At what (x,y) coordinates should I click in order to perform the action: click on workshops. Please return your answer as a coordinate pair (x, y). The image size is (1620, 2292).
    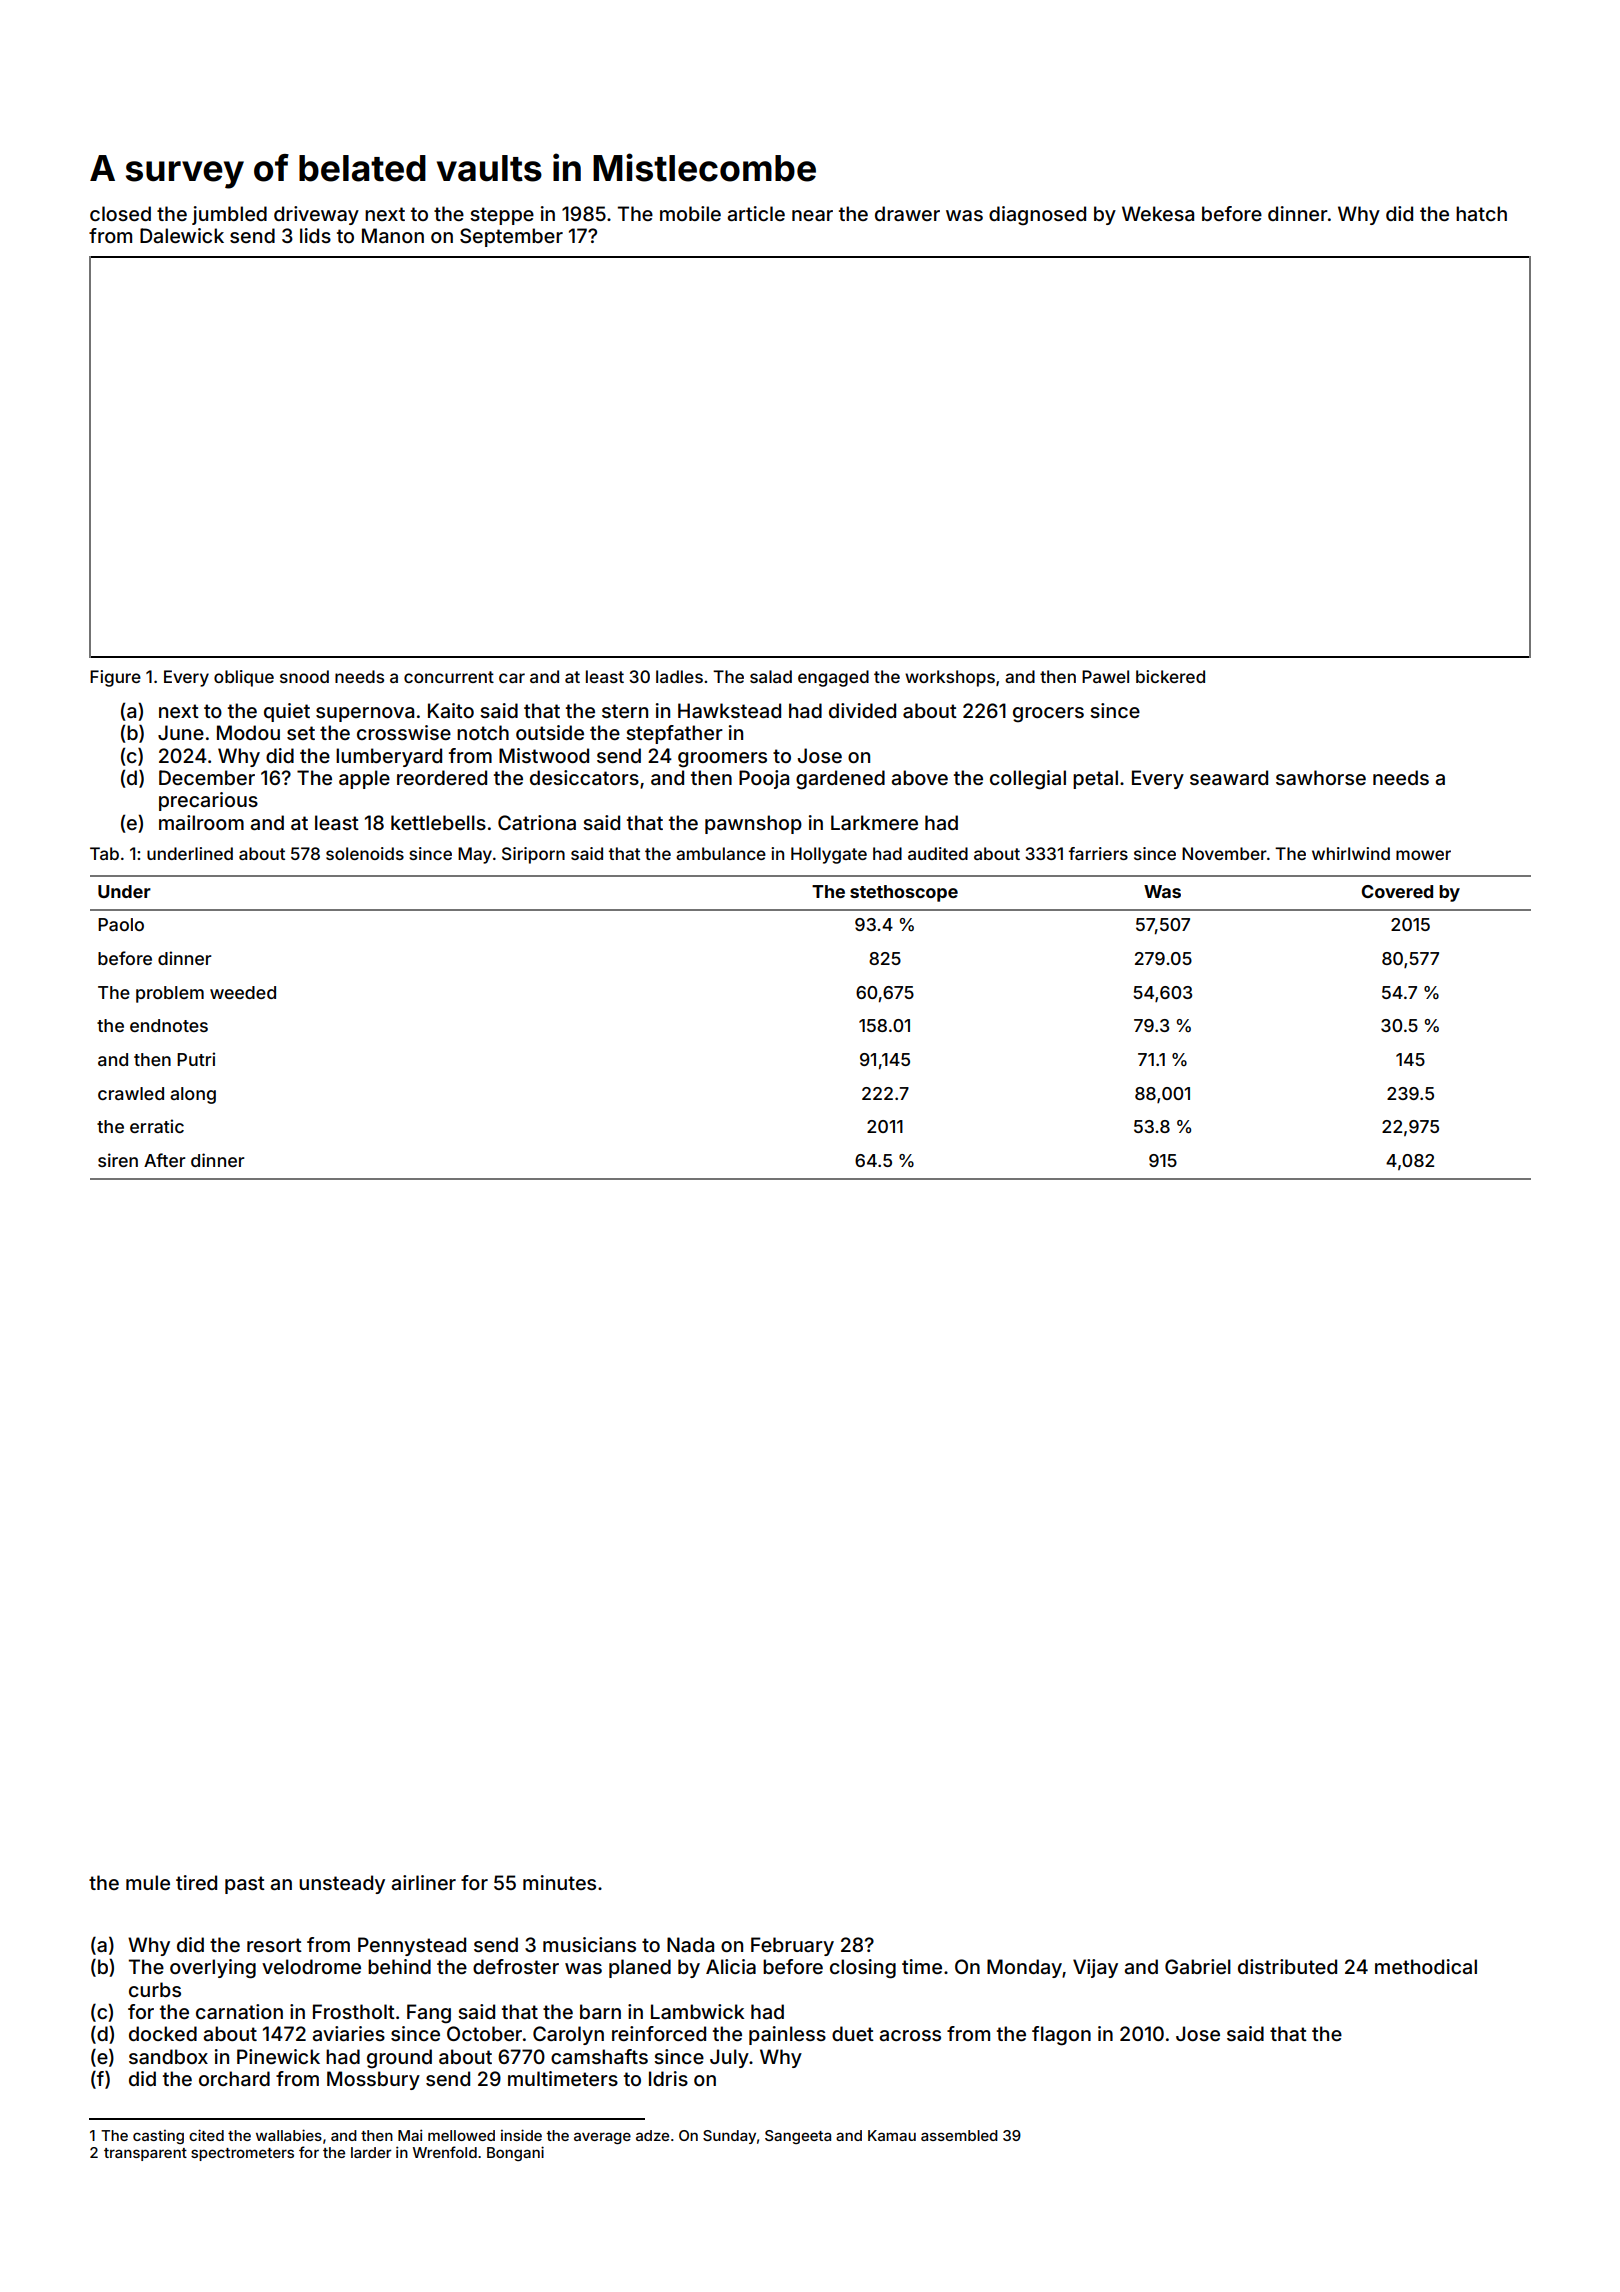
    Looking at the image, I should click on (950, 678).
